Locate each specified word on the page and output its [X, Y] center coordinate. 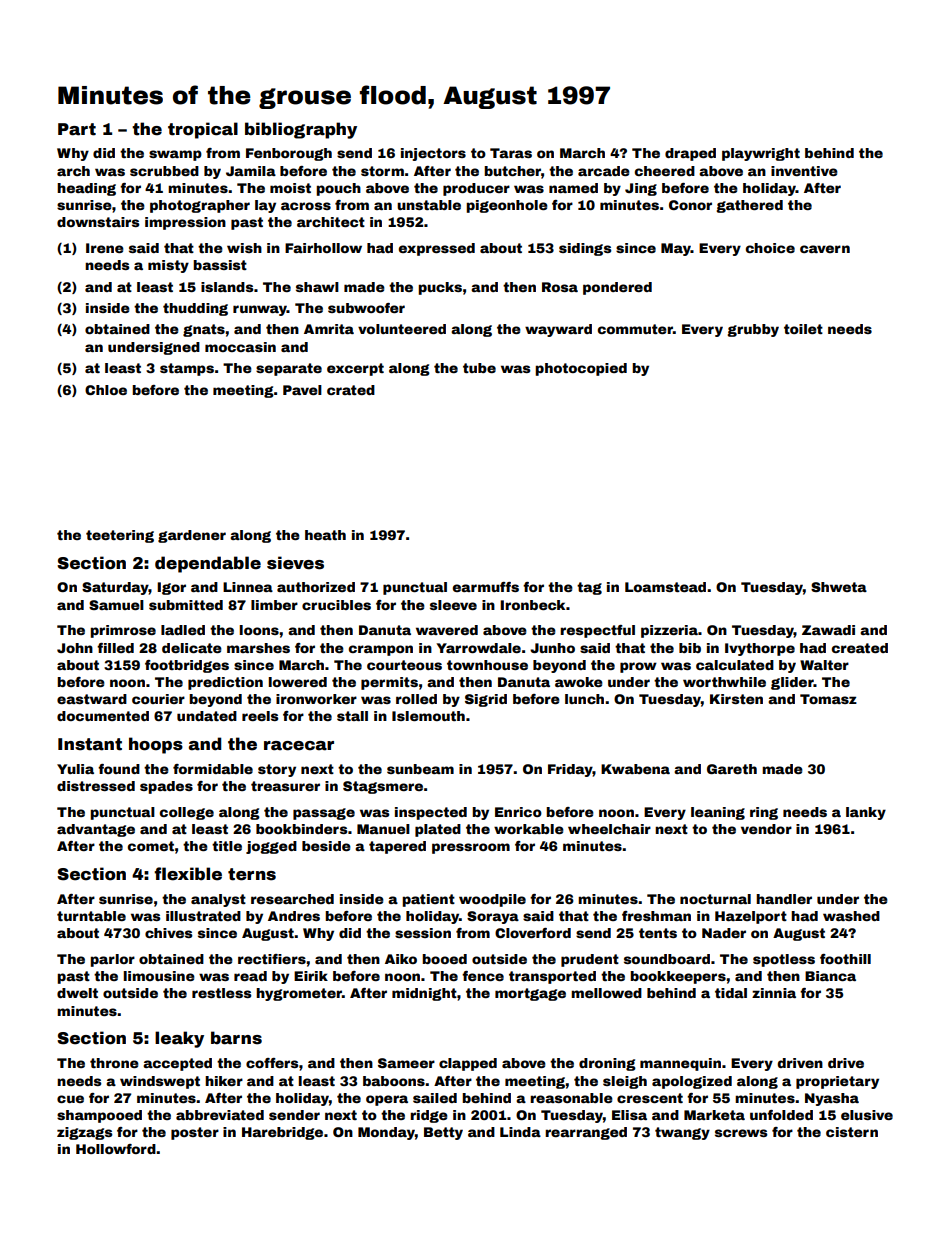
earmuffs [485, 587]
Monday [386, 1133]
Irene [105, 248]
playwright [761, 154]
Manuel [383, 829]
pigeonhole [507, 206]
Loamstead [665, 587]
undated [207, 716]
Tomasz [828, 699]
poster [195, 1133]
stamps [187, 369]
